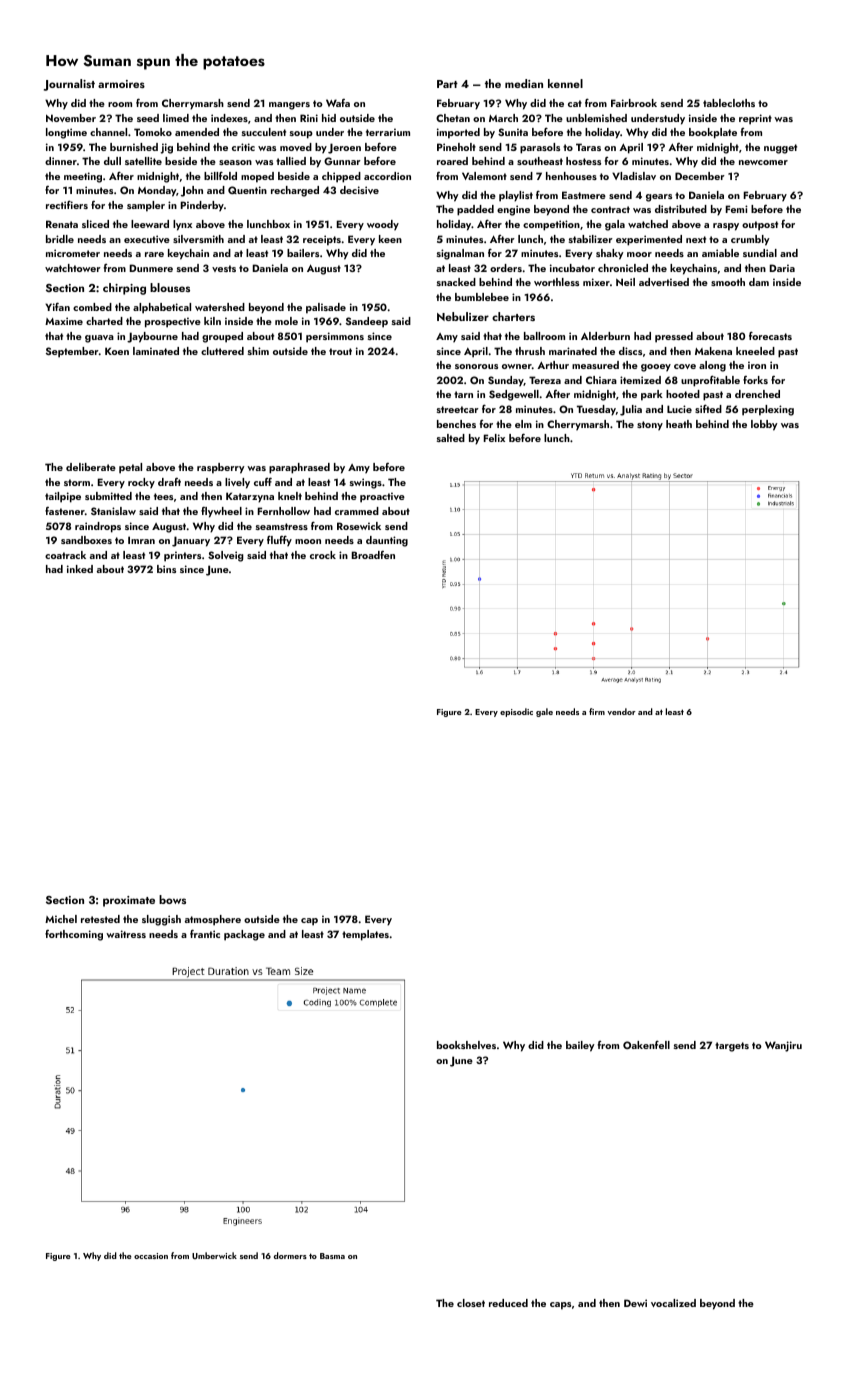  I want to click on Michel, so click(61, 919).
